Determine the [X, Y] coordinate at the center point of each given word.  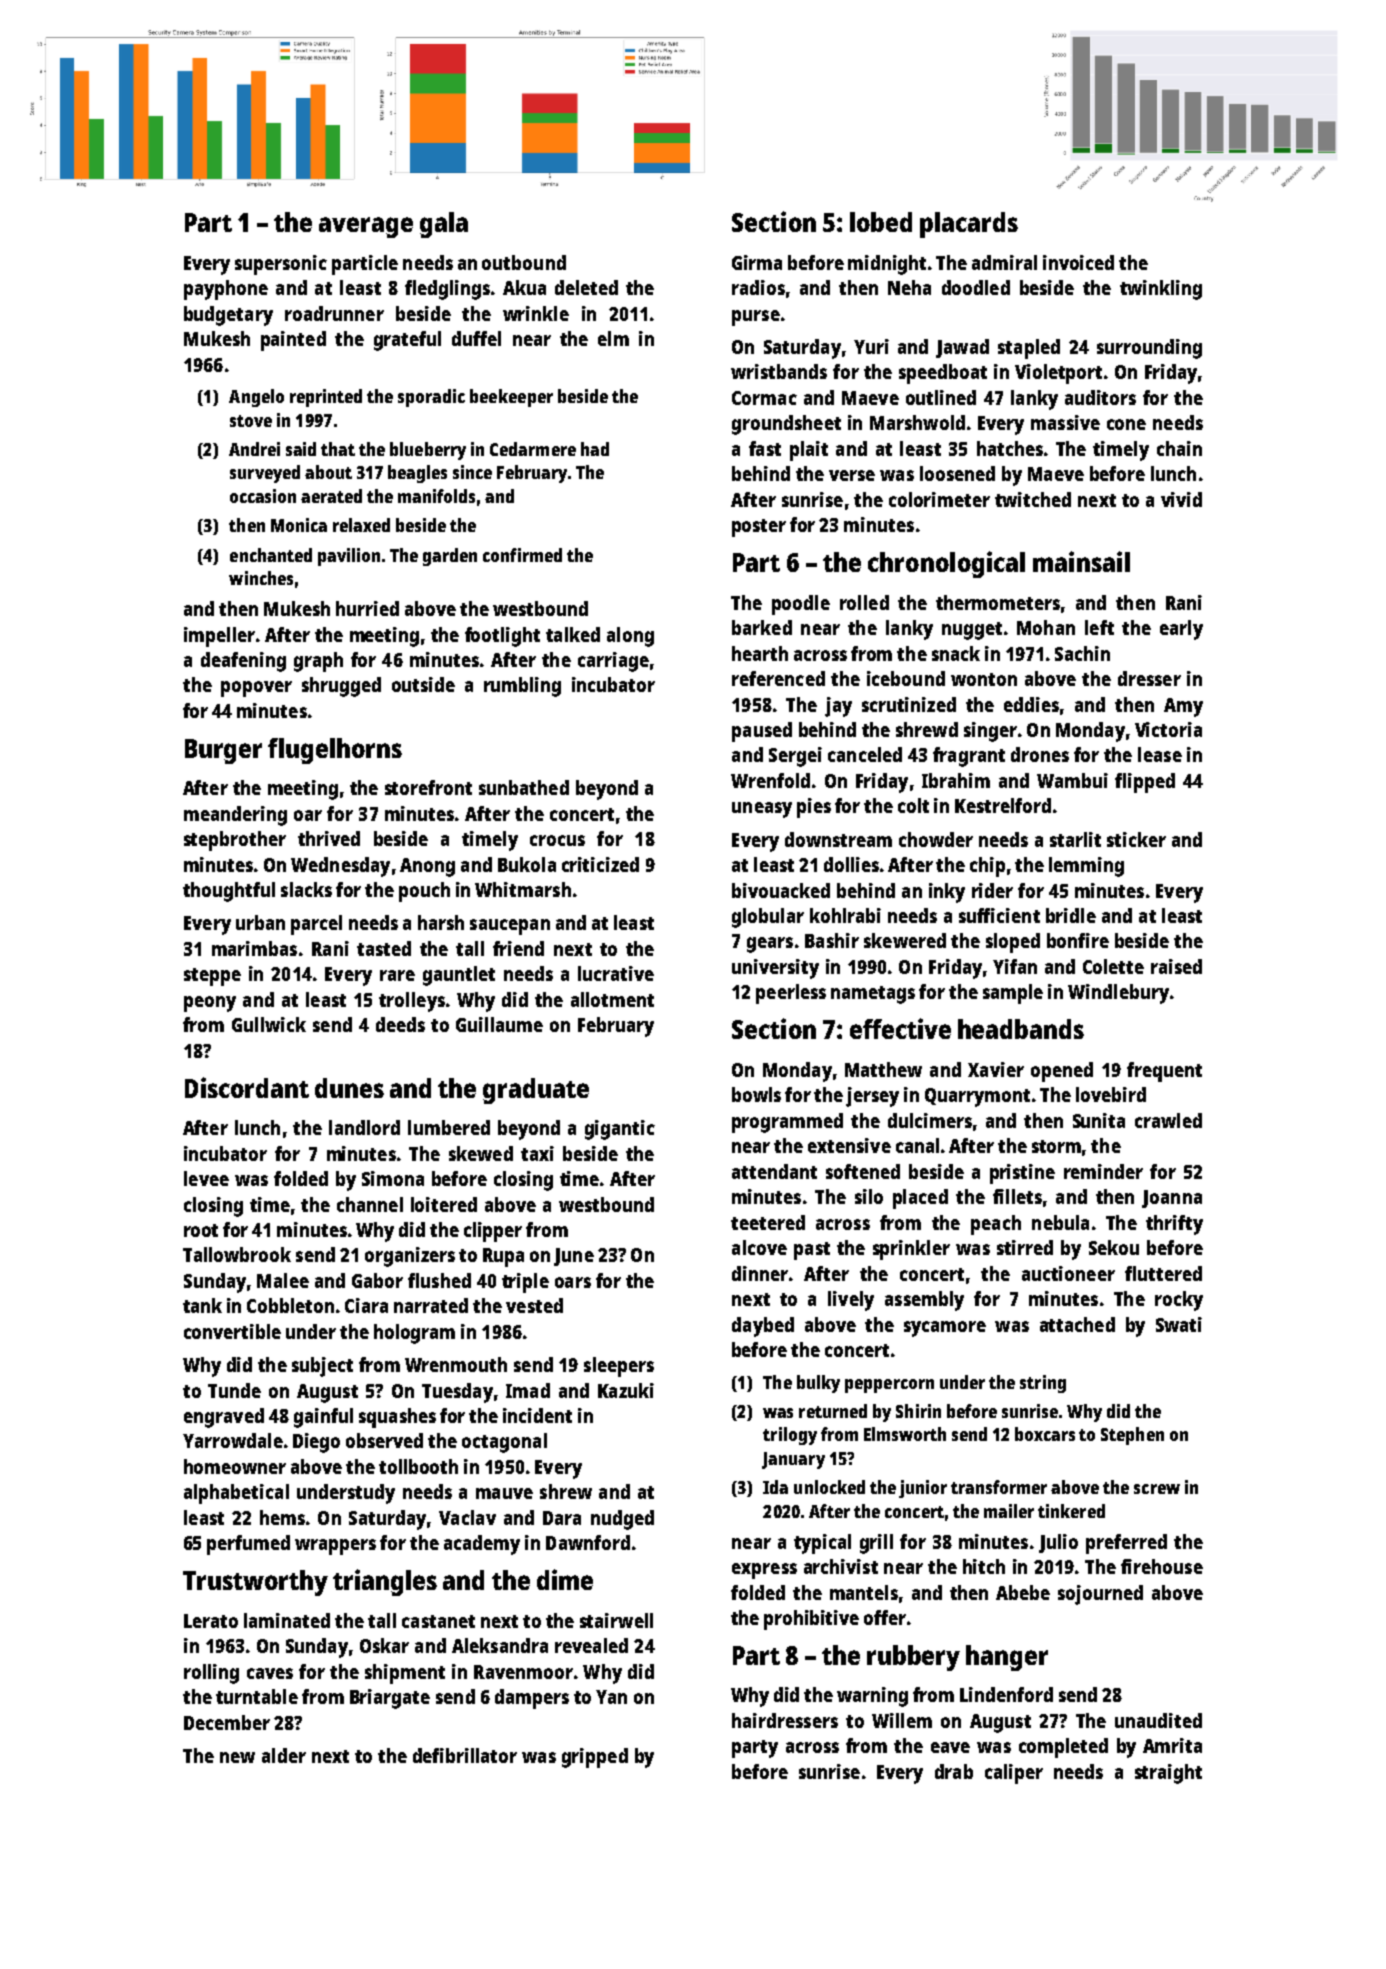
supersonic [281, 265]
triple [525, 1283]
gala [444, 225]
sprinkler [911, 1250]
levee [206, 1178]
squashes [397, 1418]
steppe [212, 977]
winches [261, 578]
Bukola [527, 864]
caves [270, 1673]
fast [765, 448]
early [1181, 630]
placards [969, 225]
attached [1077, 1324]
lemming [1086, 867]
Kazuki [626, 1390]
